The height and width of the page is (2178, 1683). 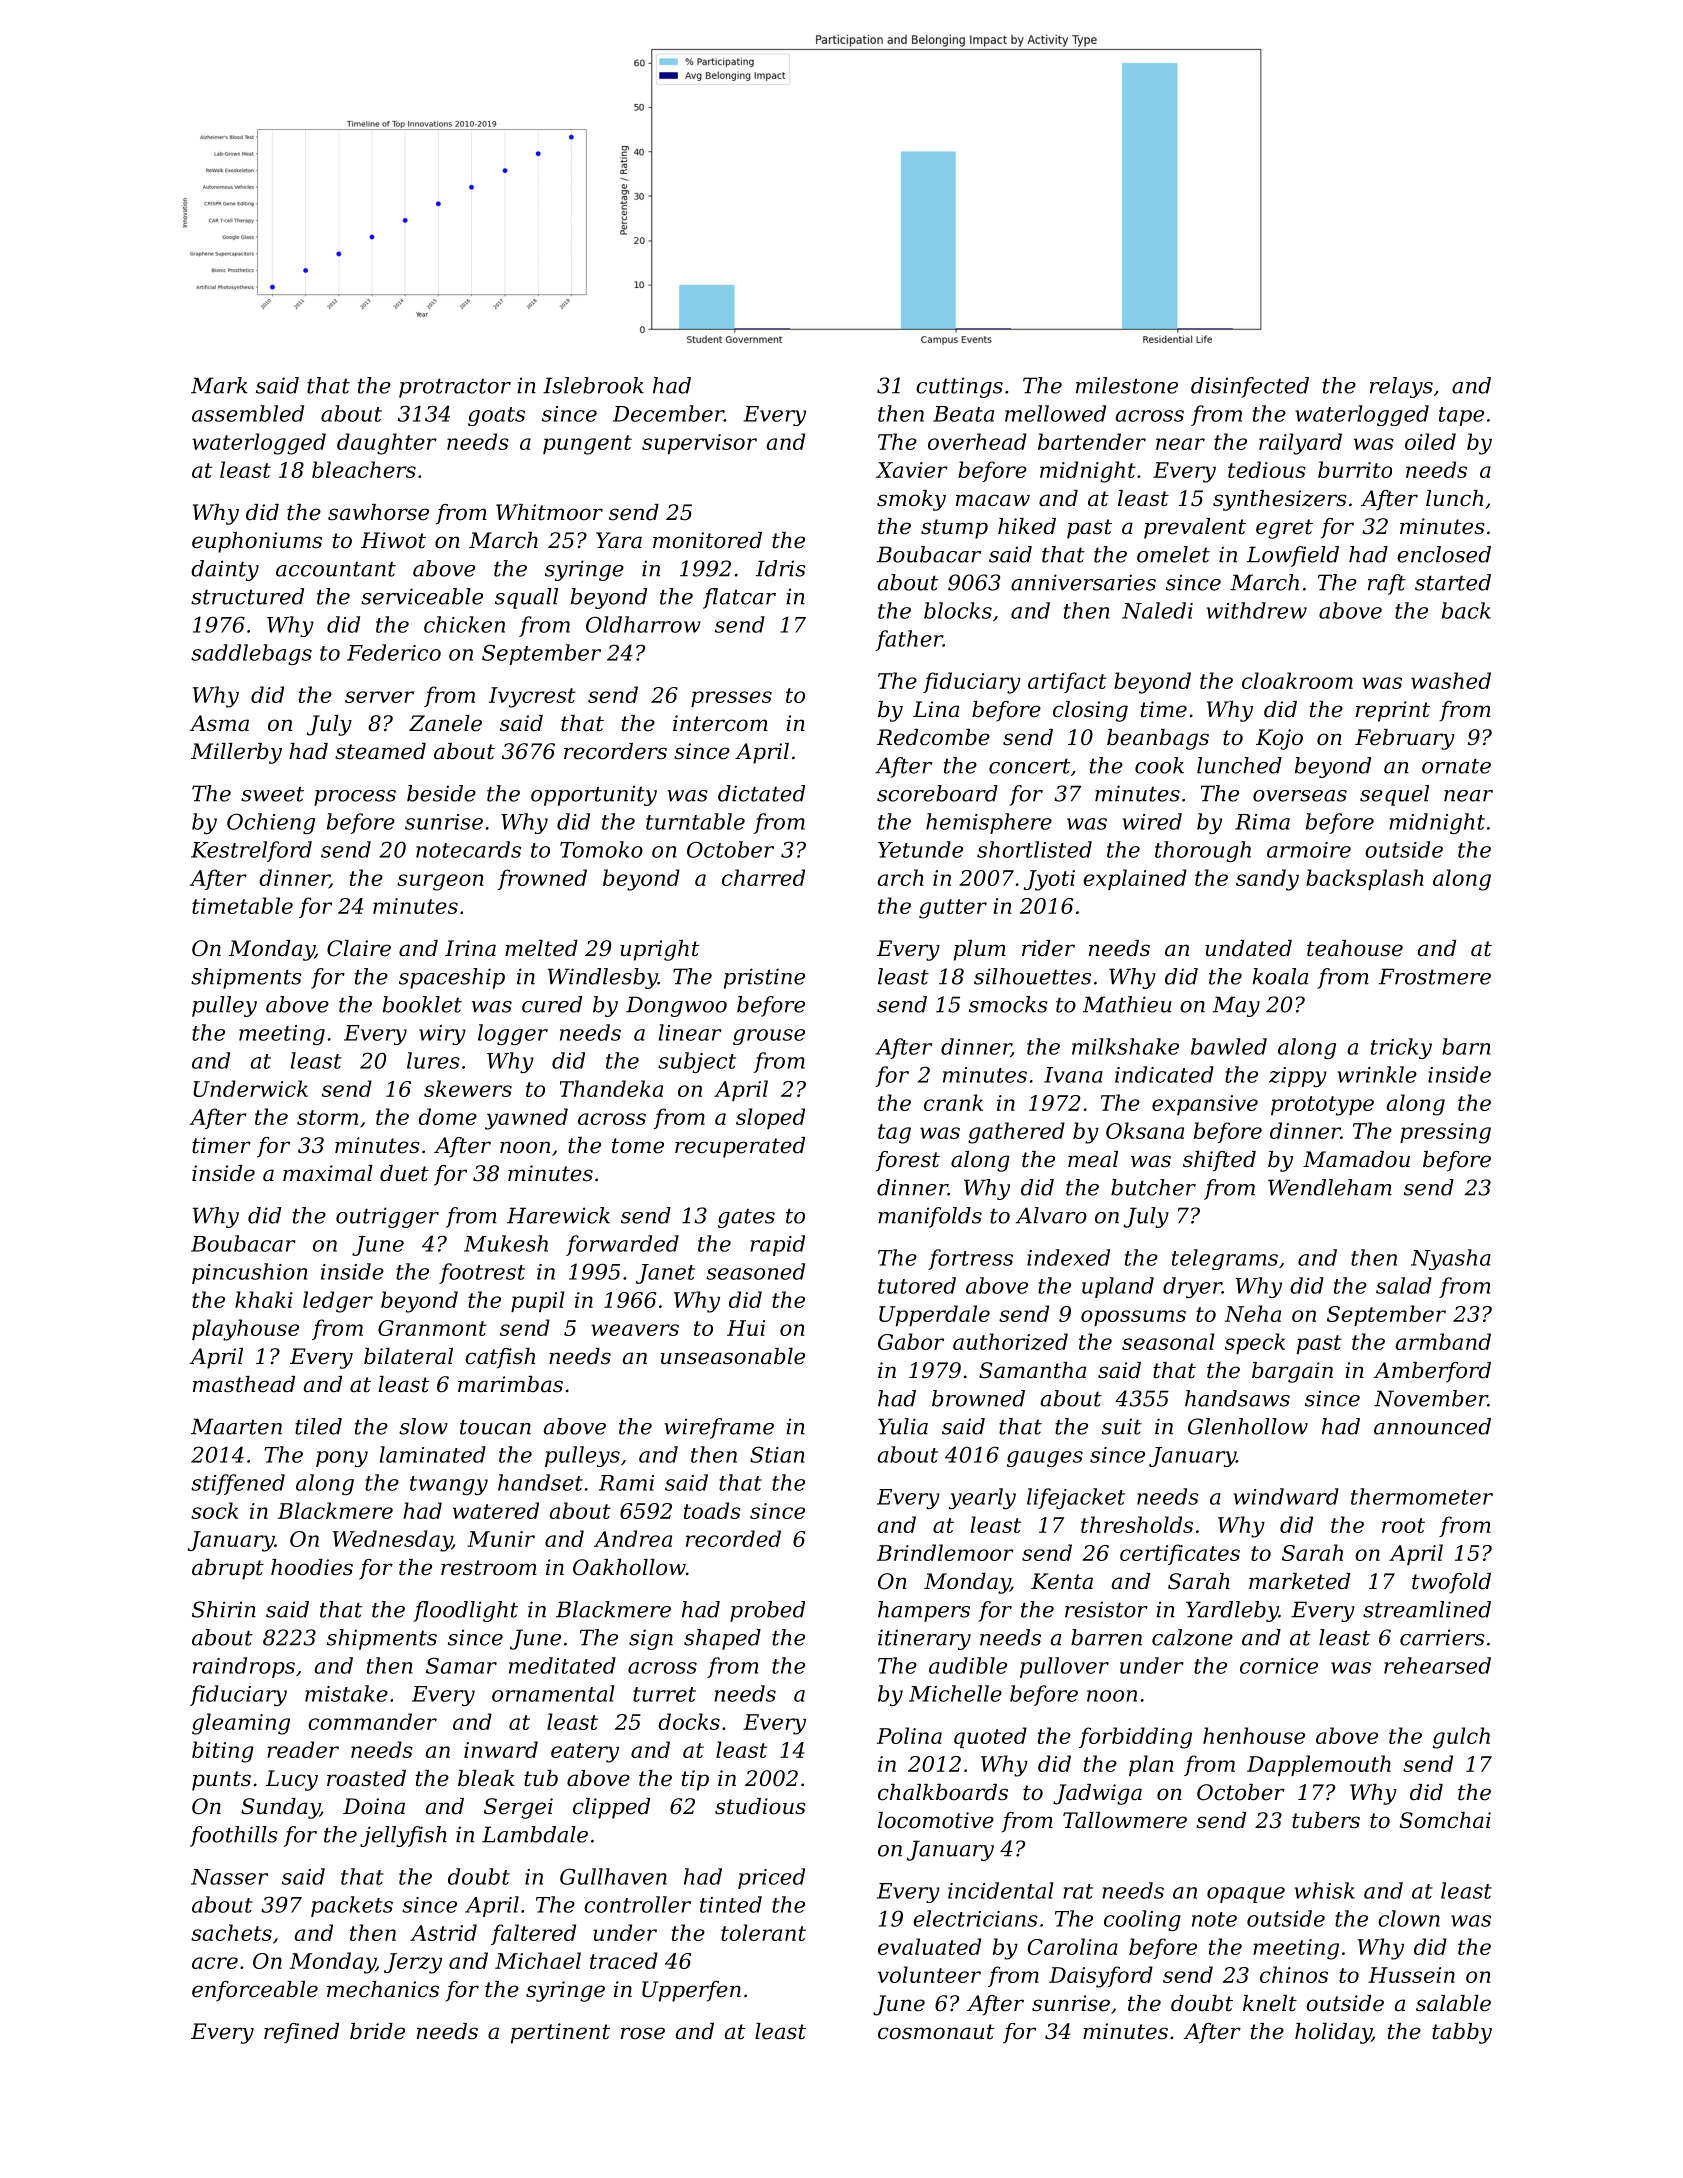 What do you see at coordinates (1451, 1259) in the page?
I see `Nyasha` at bounding box center [1451, 1259].
